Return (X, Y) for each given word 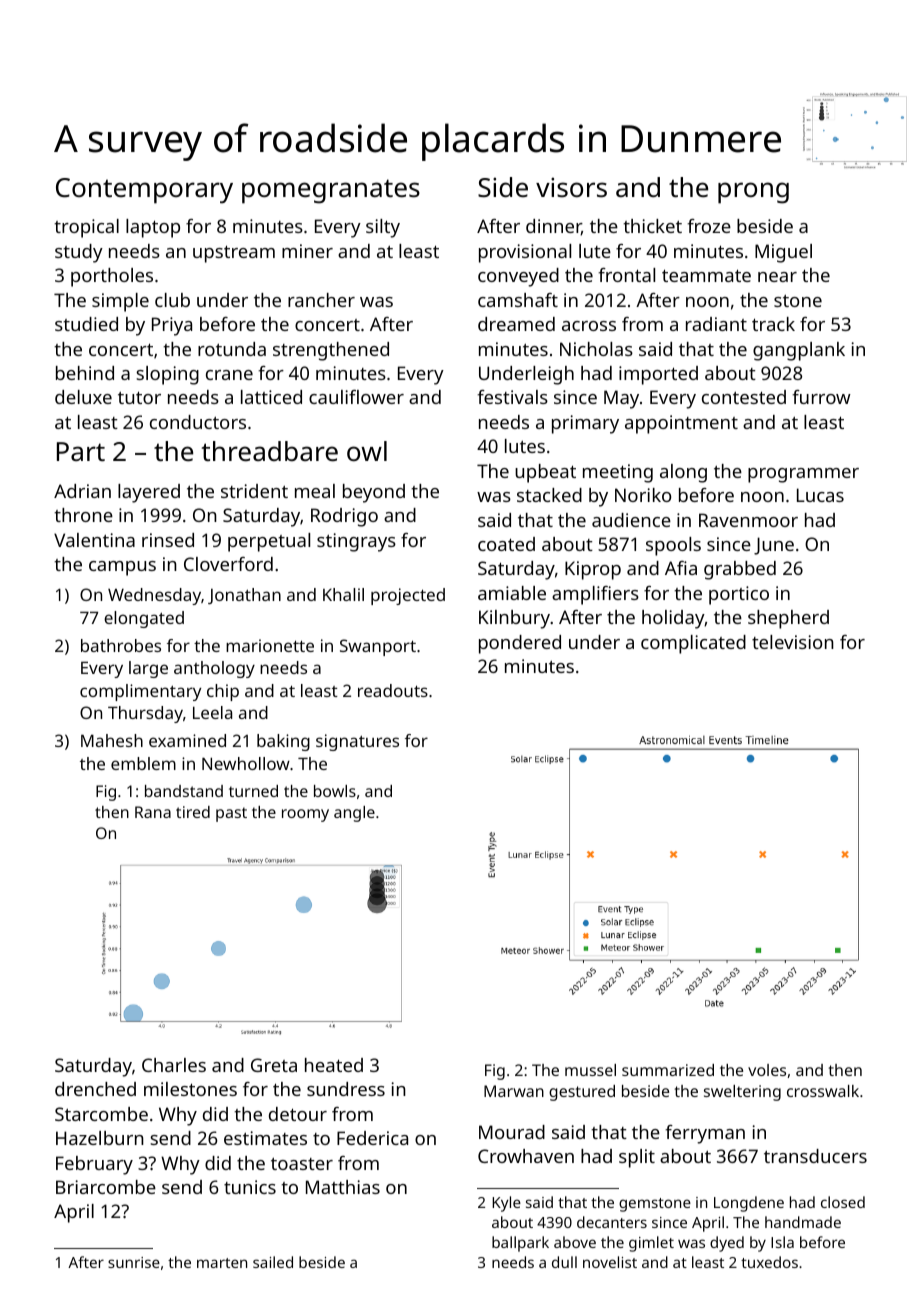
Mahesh (112, 740)
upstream (234, 254)
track (773, 324)
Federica (372, 1138)
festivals (512, 397)
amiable (512, 593)
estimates (265, 1138)
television (793, 642)
